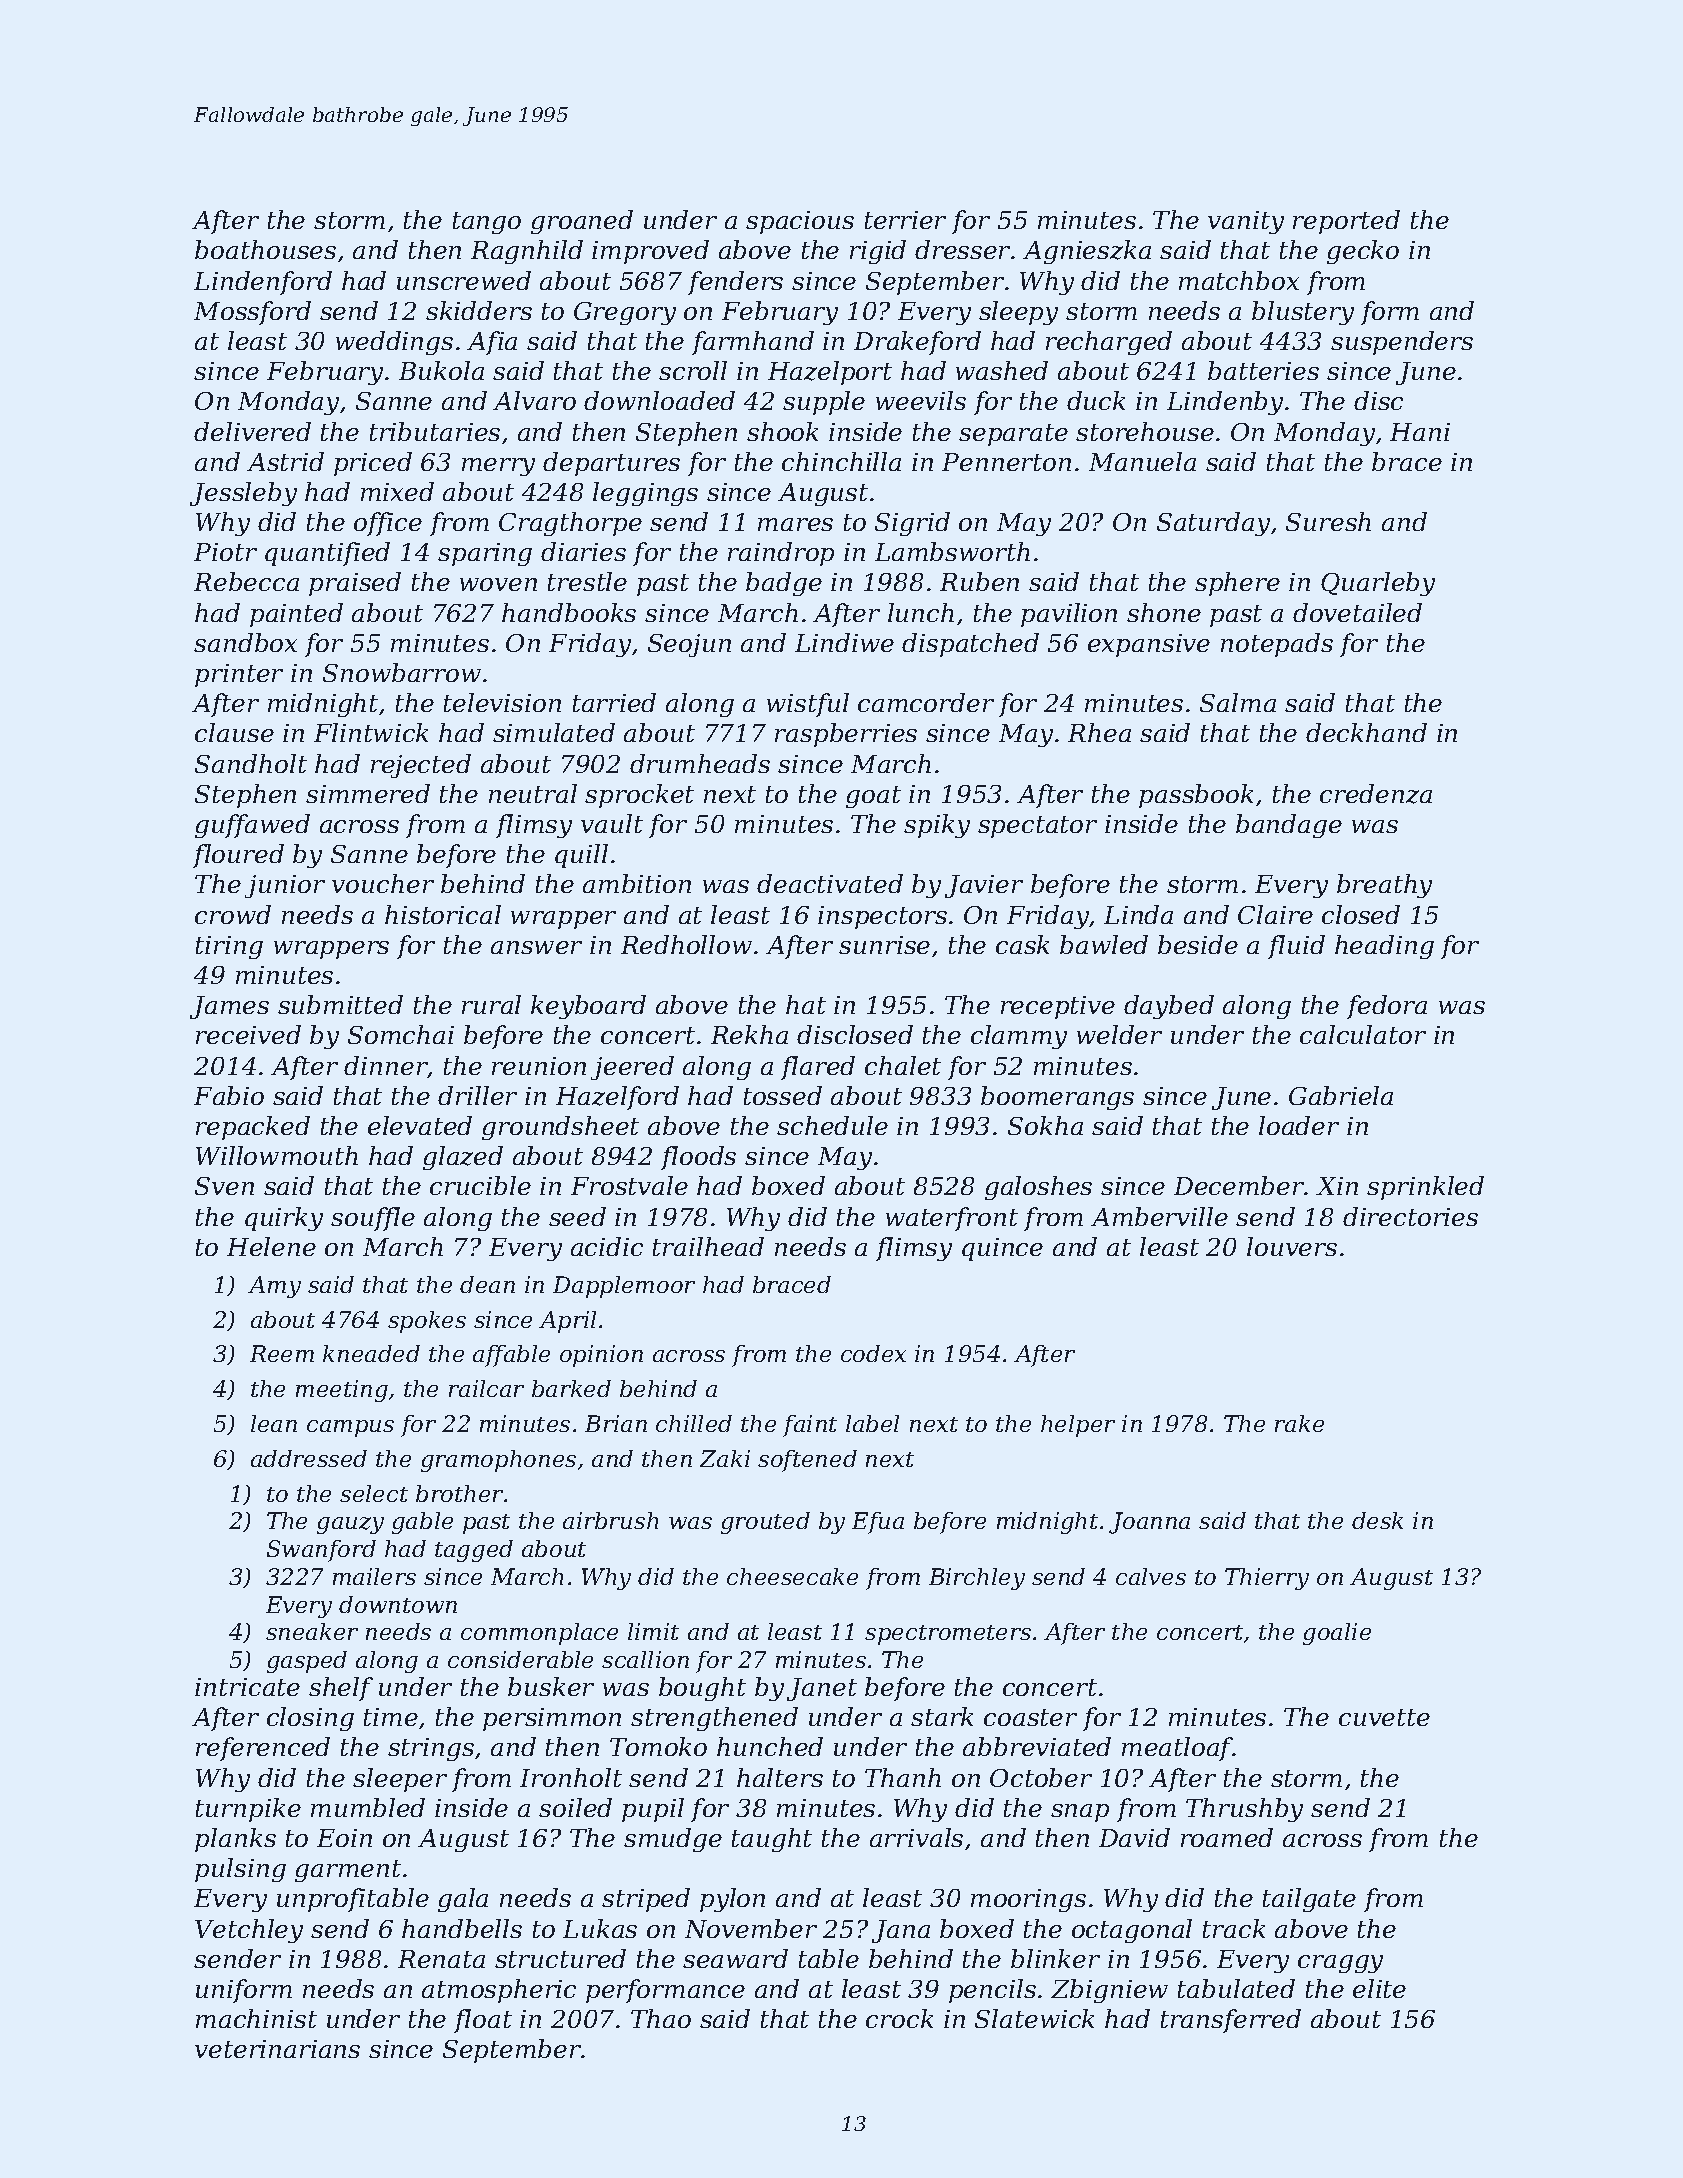 This screenshot has height=2178, width=1683. I want to click on guffawed, so click(252, 826).
